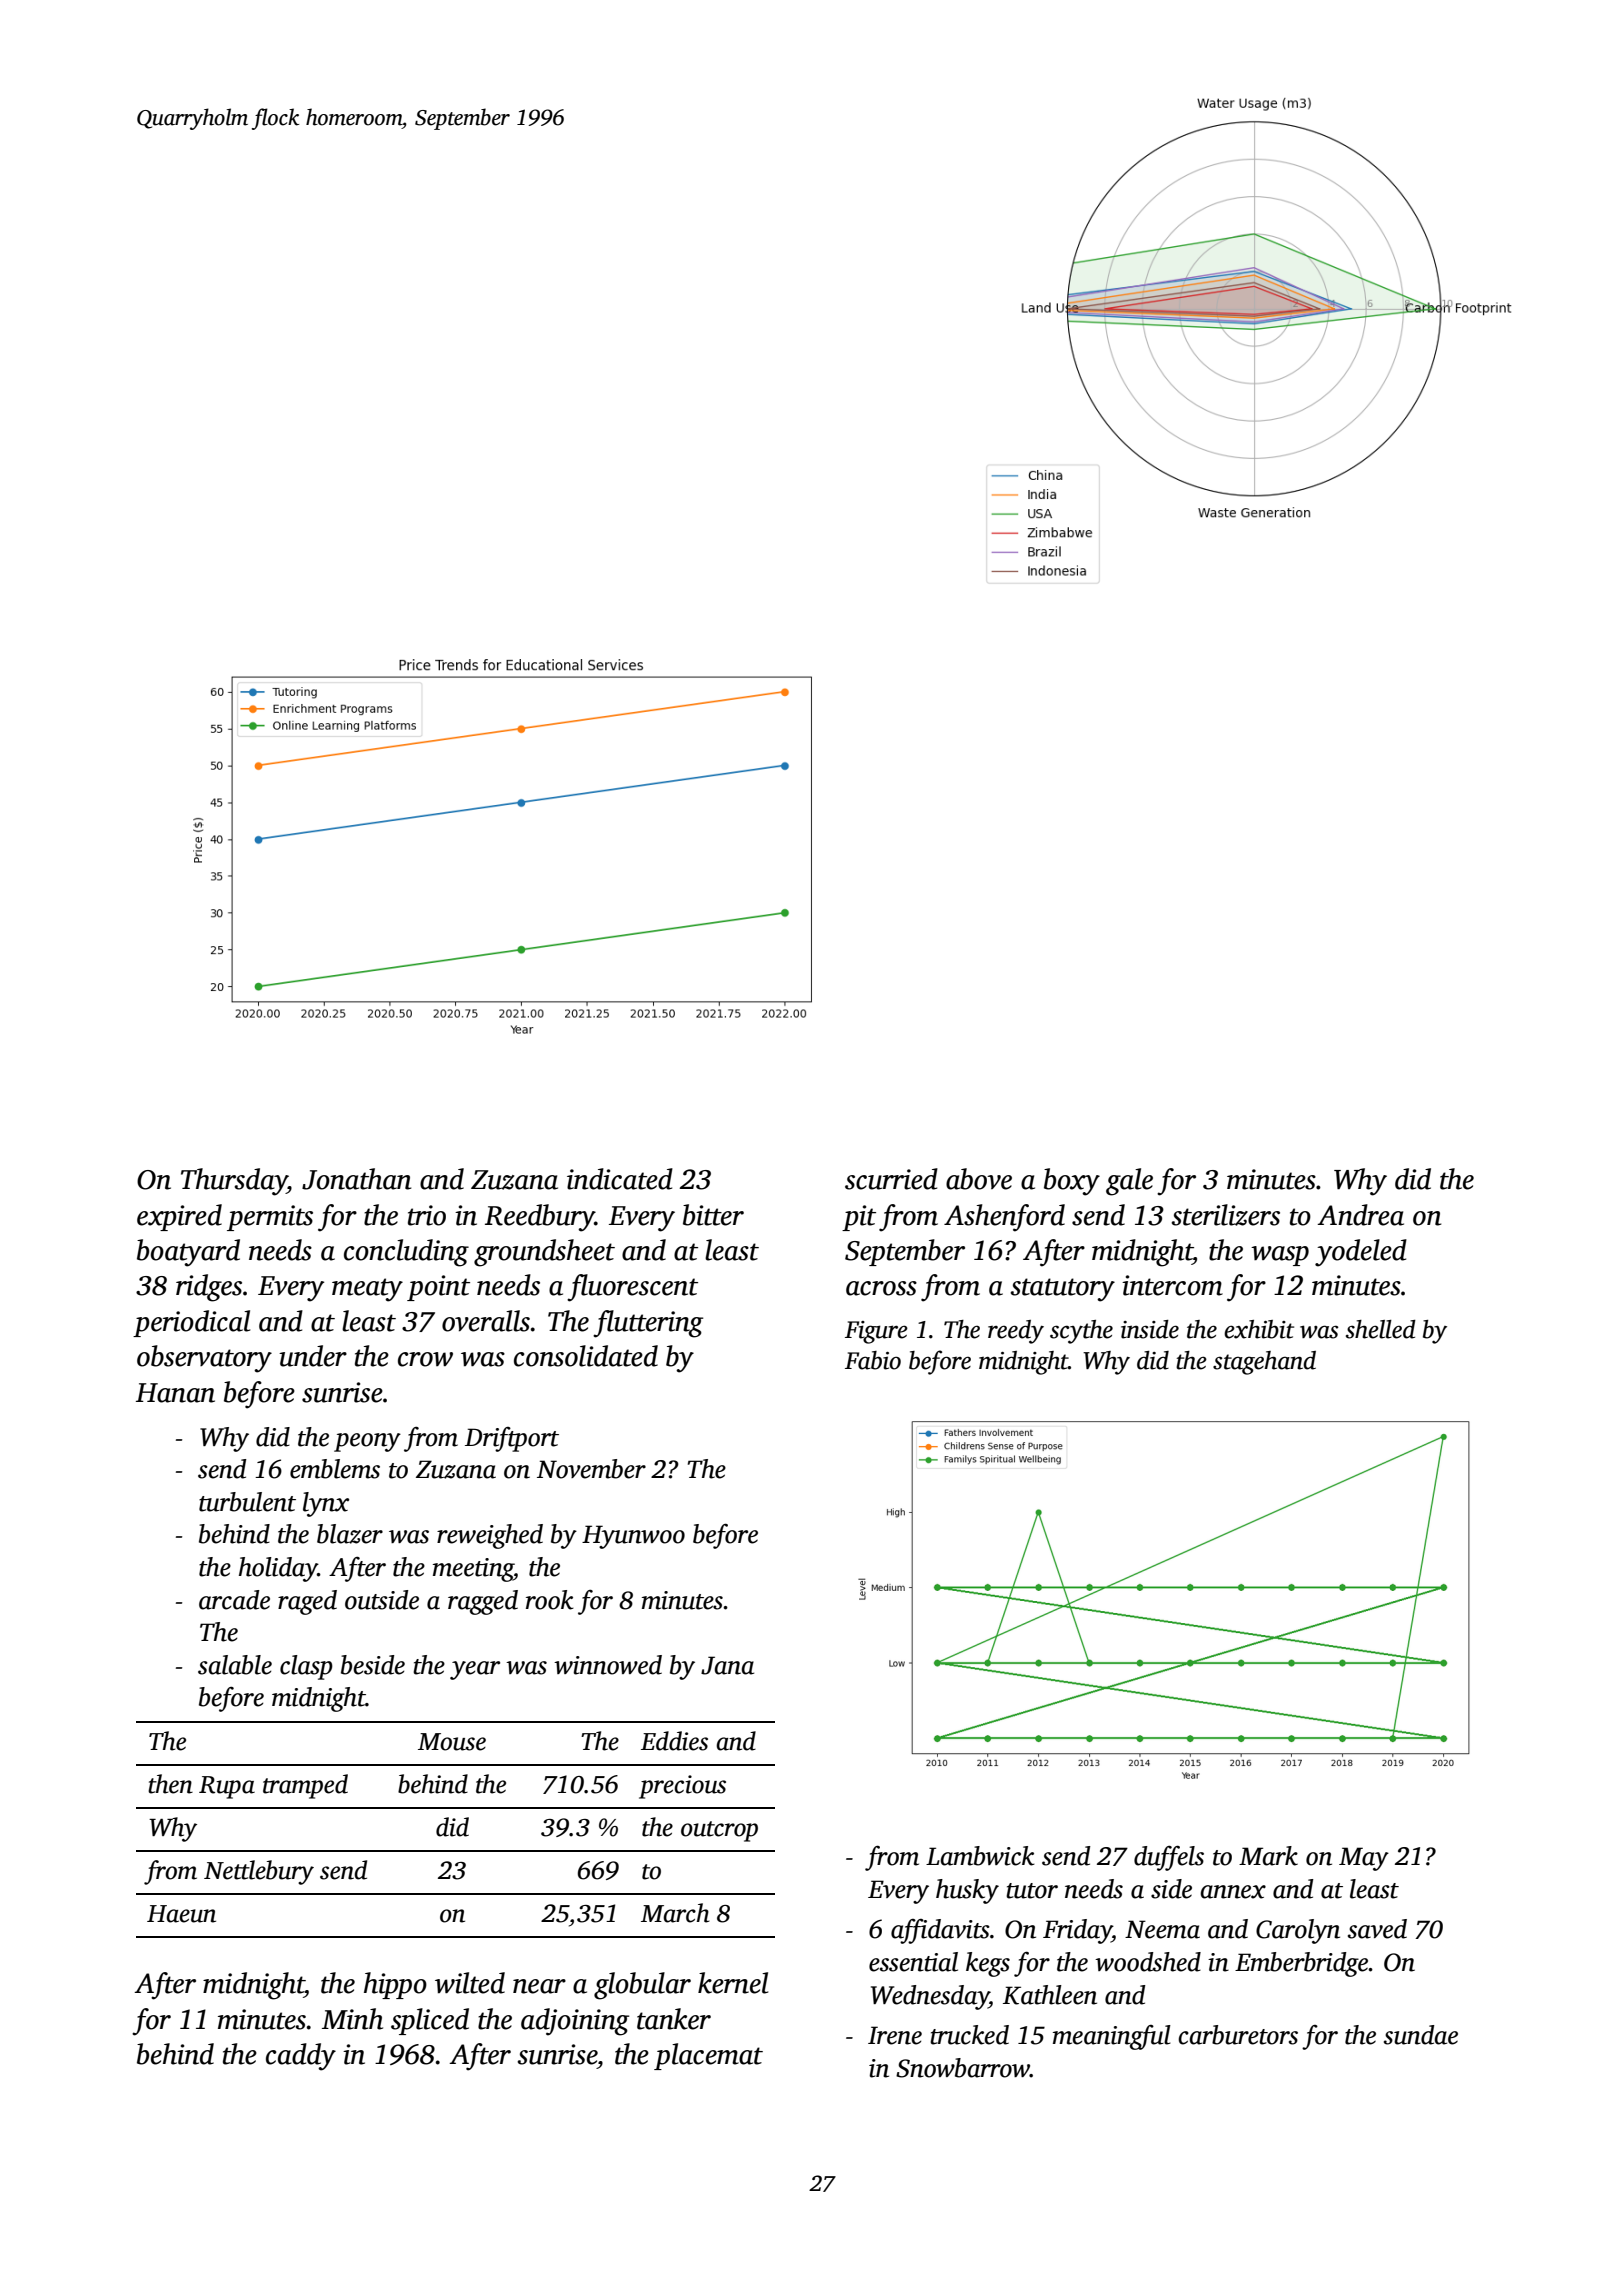  I want to click on meeting, so click(473, 1570).
